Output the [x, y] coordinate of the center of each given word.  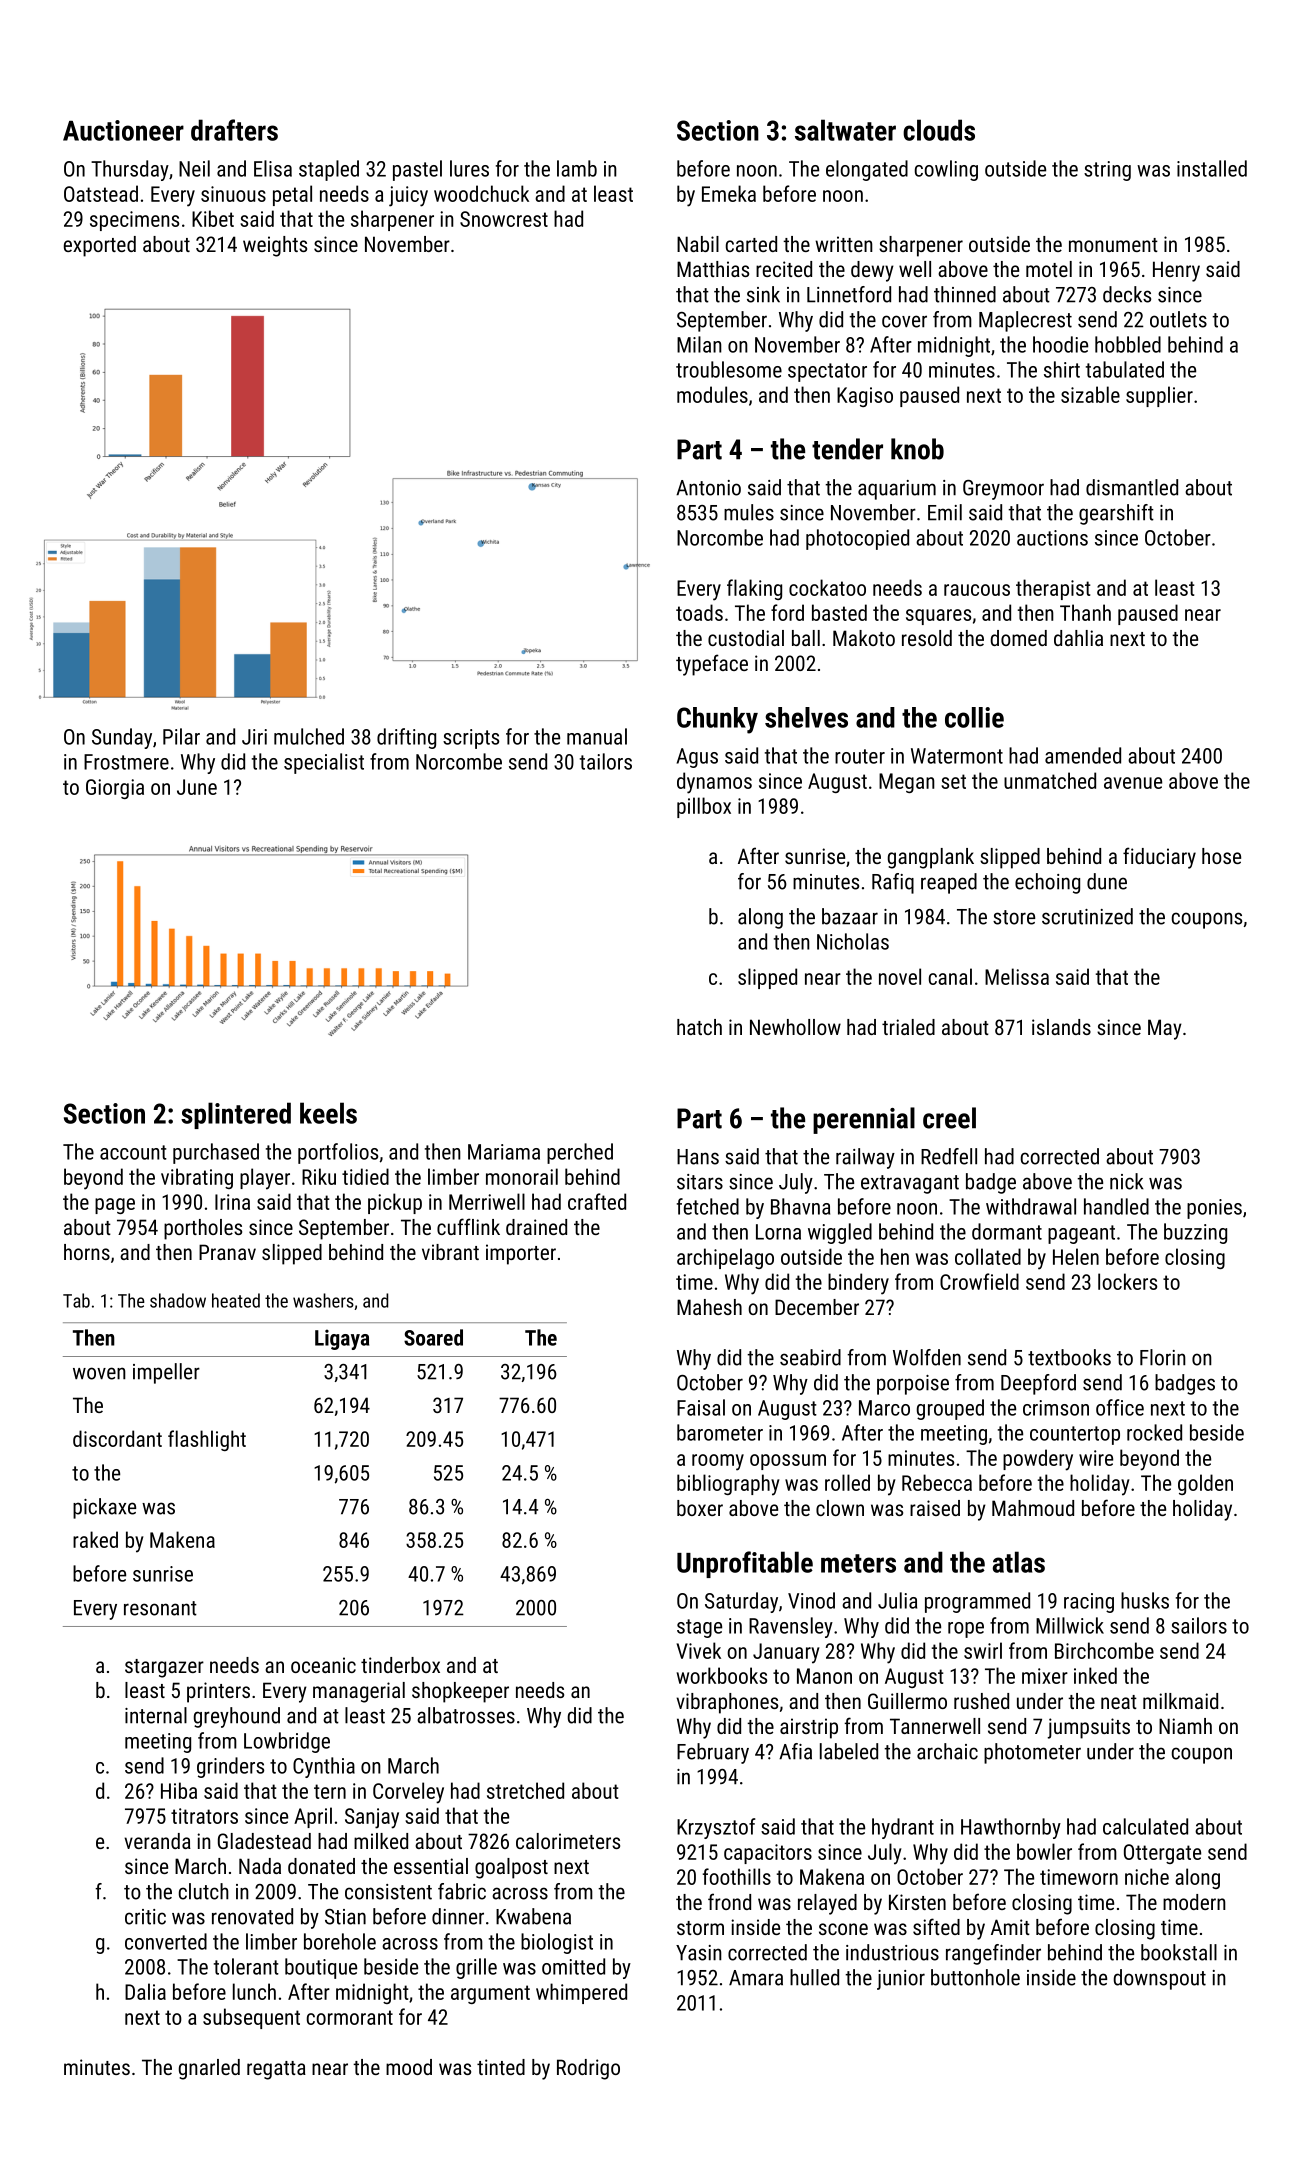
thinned [965, 294]
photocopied [857, 539]
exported [100, 246]
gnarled [209, 2069]
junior [901, 1980]
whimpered [581, 1993]
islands [1061, 1027]
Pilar [181, 736]
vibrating [197, 1178]
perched [580, 1153]
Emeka [729, 193]
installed [1212, 168]
